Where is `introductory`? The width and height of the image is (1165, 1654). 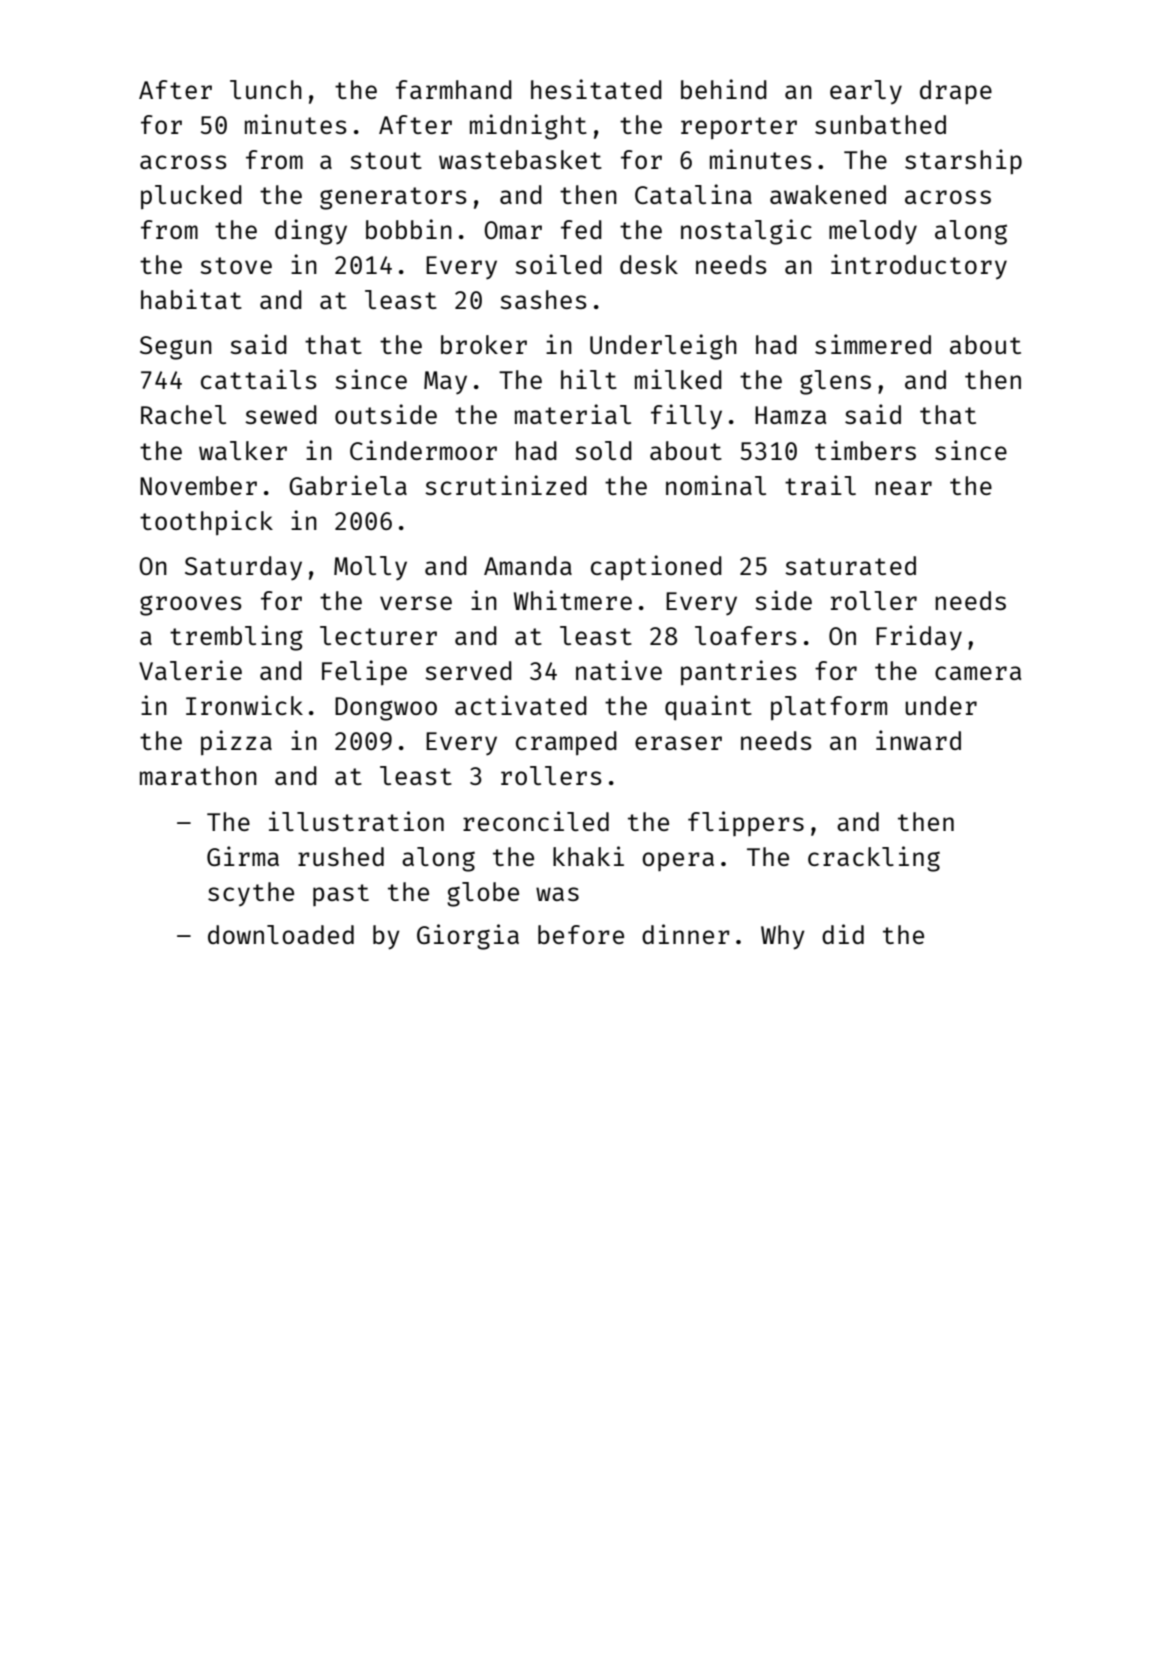
introductory is located at coordinates (919, 267).
